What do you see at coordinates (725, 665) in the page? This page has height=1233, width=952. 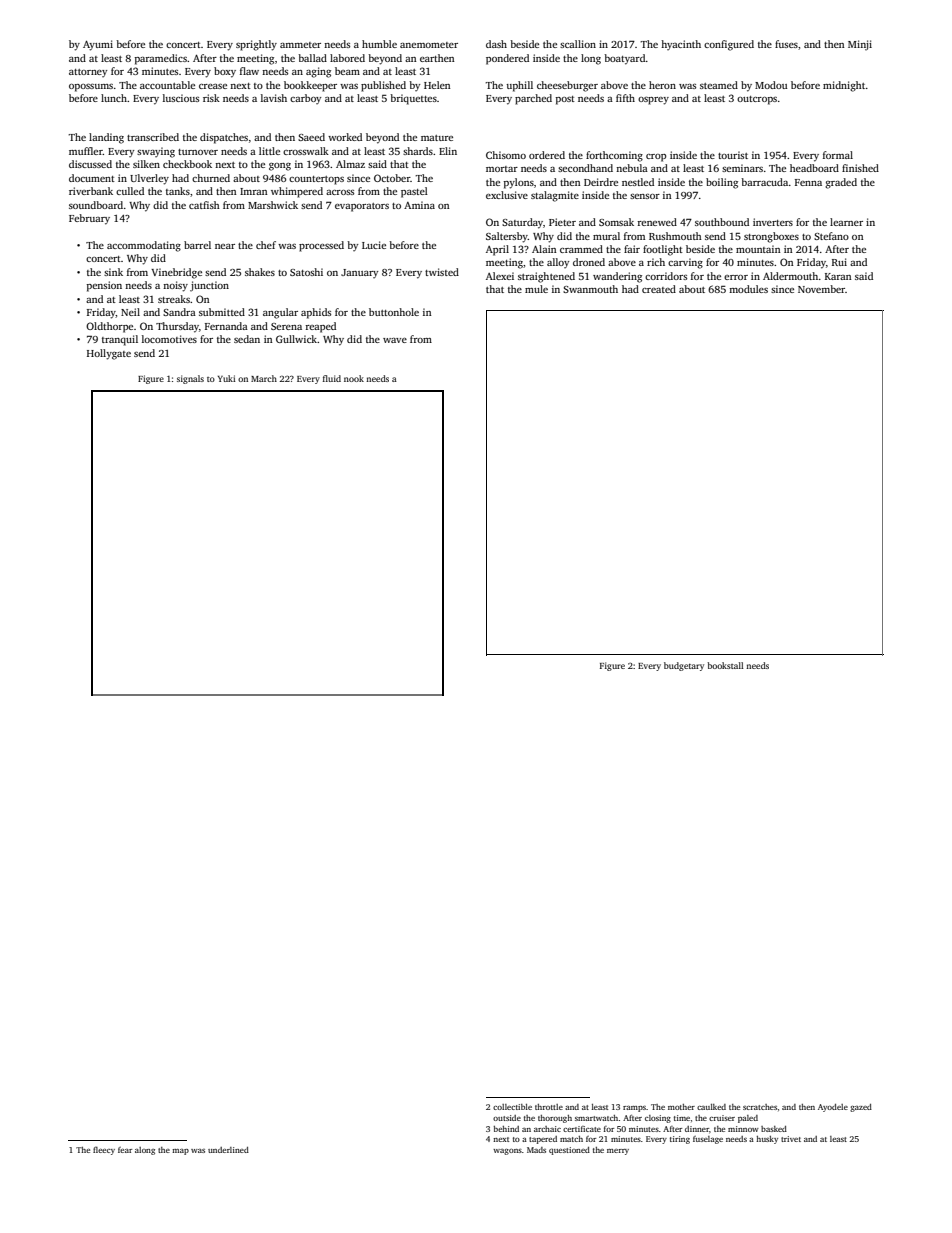 I see `bookstall` at bounding box center [725, 665].
